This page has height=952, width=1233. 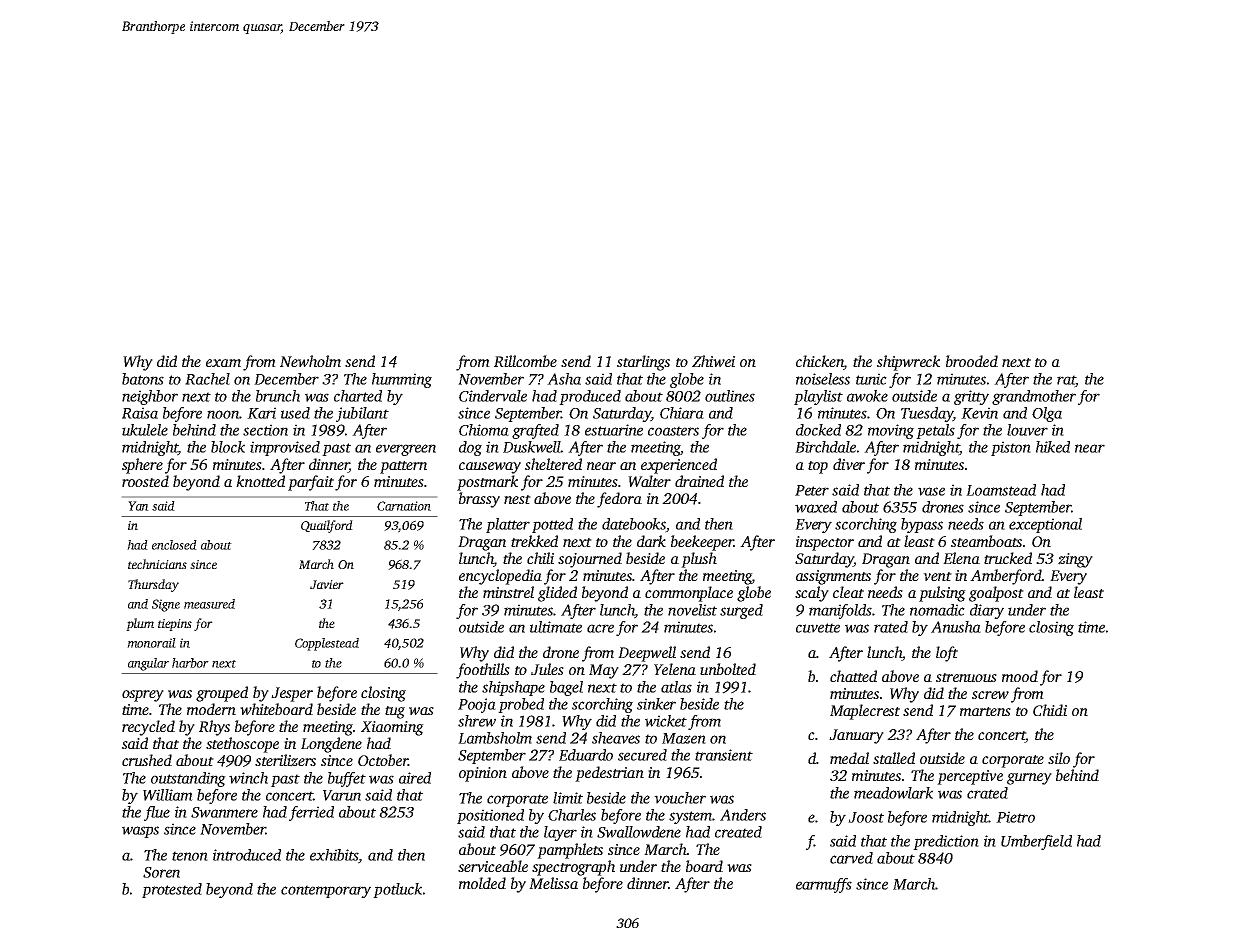 What do you see at coordinates (689, 594) in the page?
I see `commonplace` at bounding box center [689, 594].
